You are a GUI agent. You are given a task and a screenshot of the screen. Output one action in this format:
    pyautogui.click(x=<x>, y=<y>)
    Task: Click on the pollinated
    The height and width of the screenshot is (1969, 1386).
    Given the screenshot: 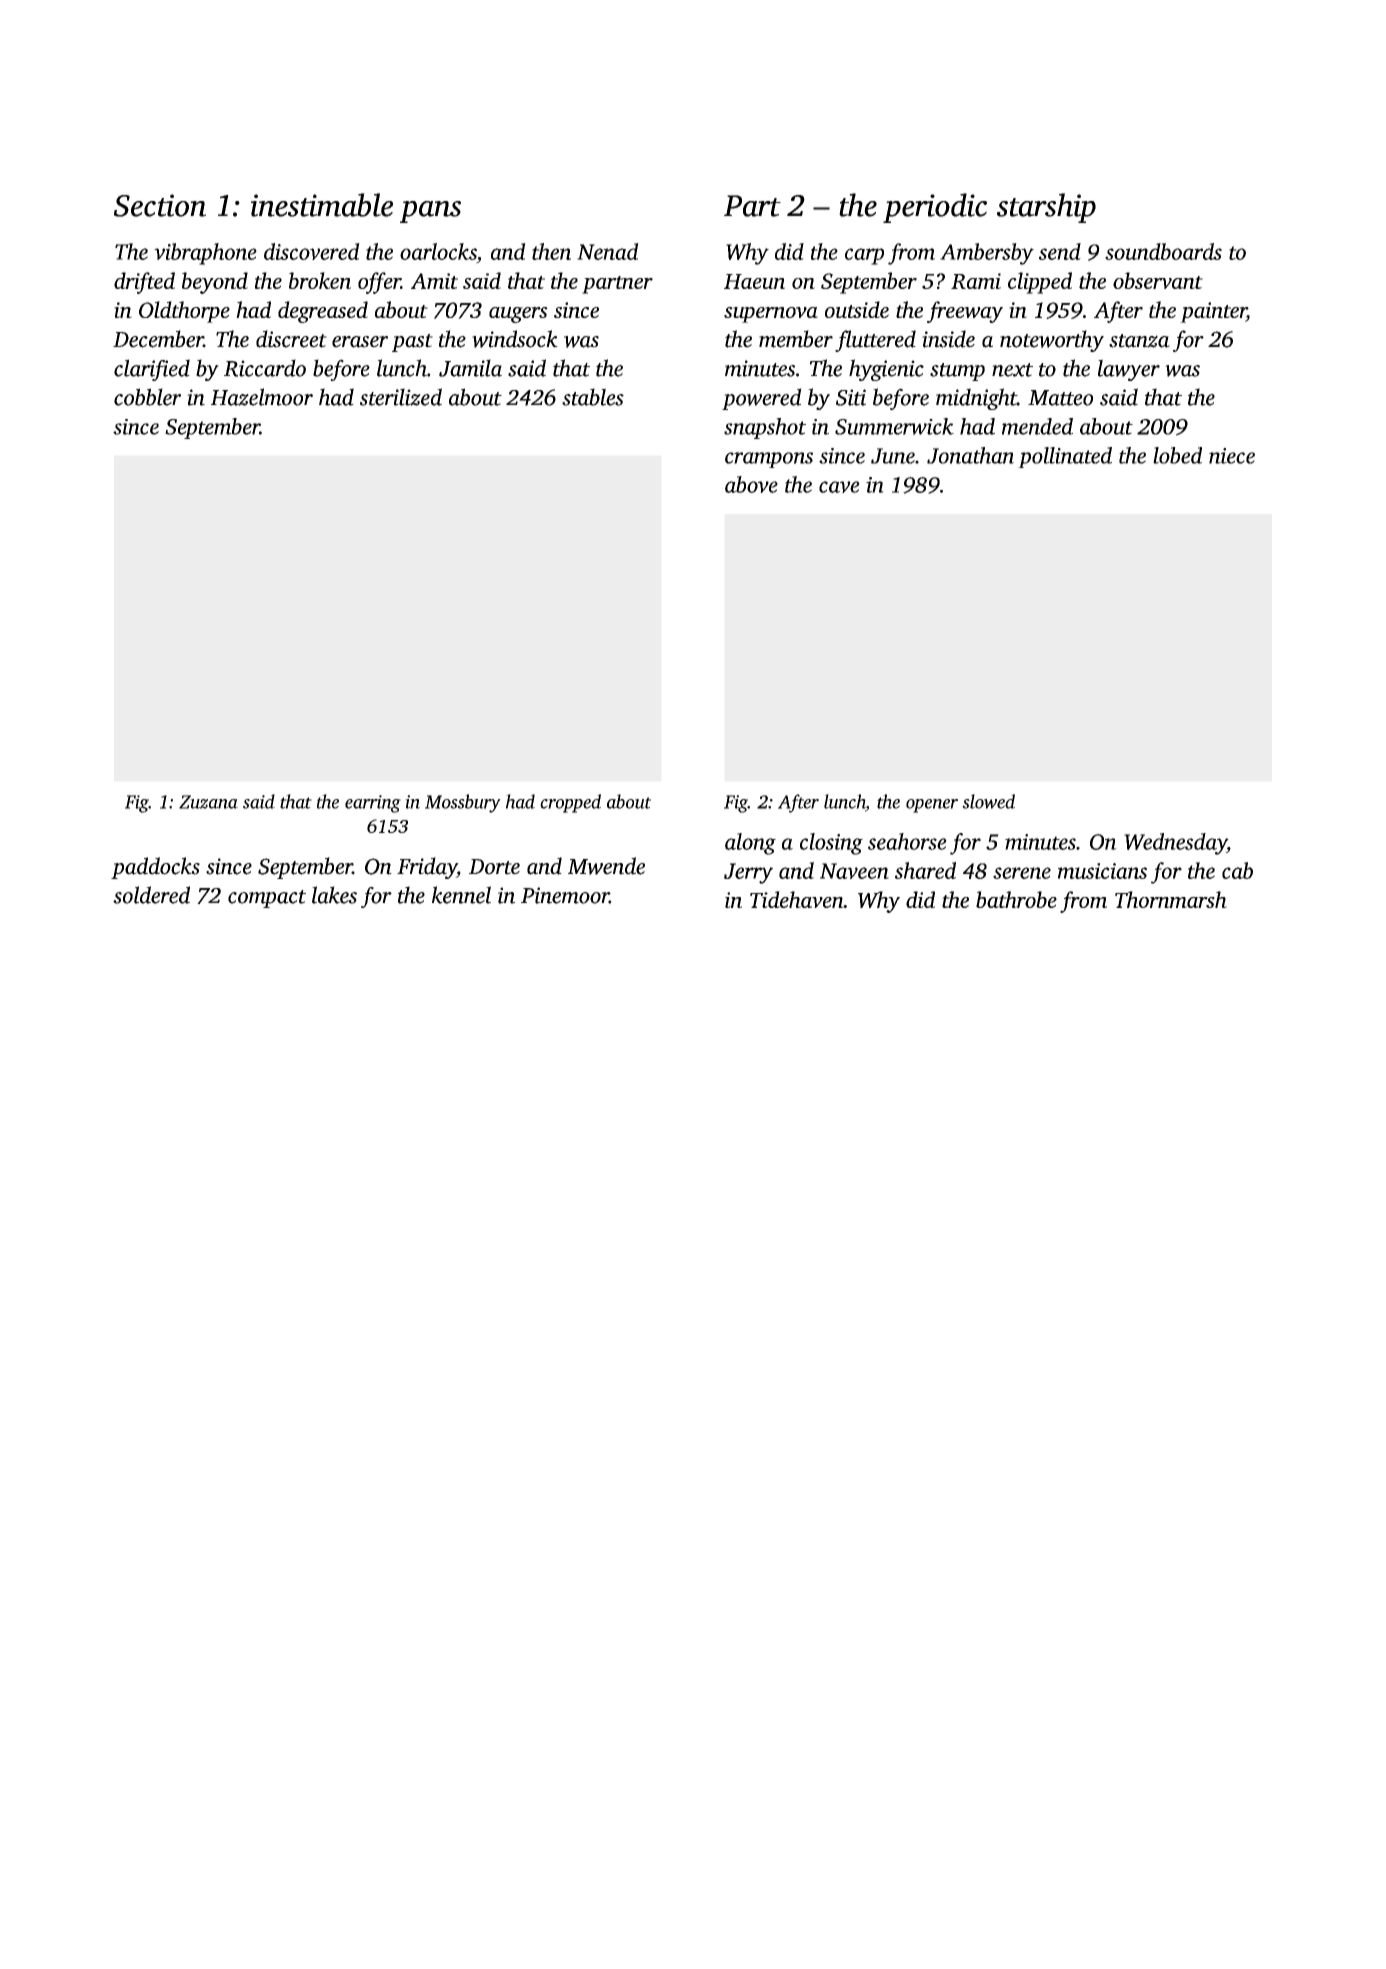 What is the action you would take?
    pyautogui.click(x=1065, y=457)
